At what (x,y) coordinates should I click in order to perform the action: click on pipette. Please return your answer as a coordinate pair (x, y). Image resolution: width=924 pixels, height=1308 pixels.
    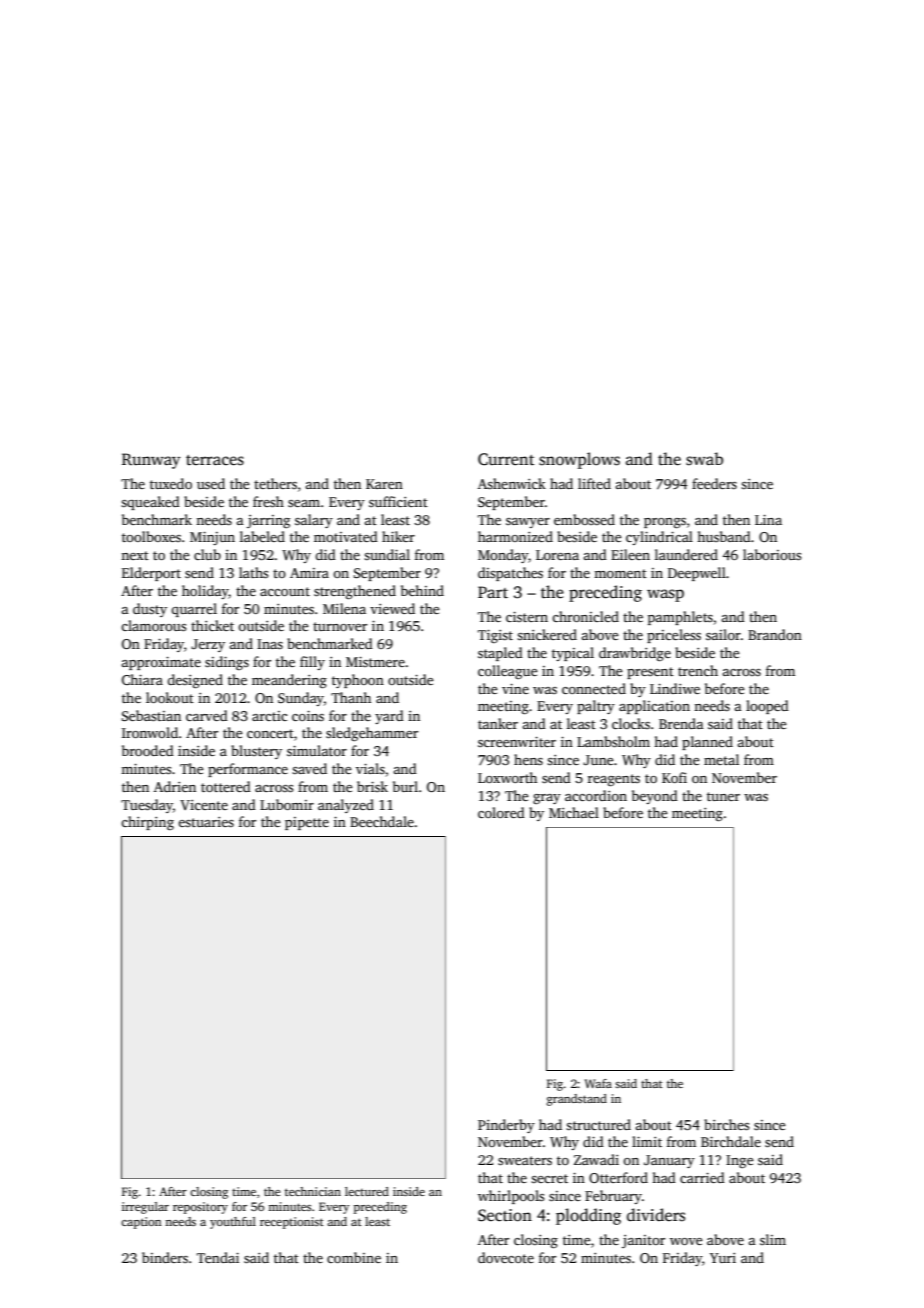
    Looking at the image, I should click on (307, 823).
